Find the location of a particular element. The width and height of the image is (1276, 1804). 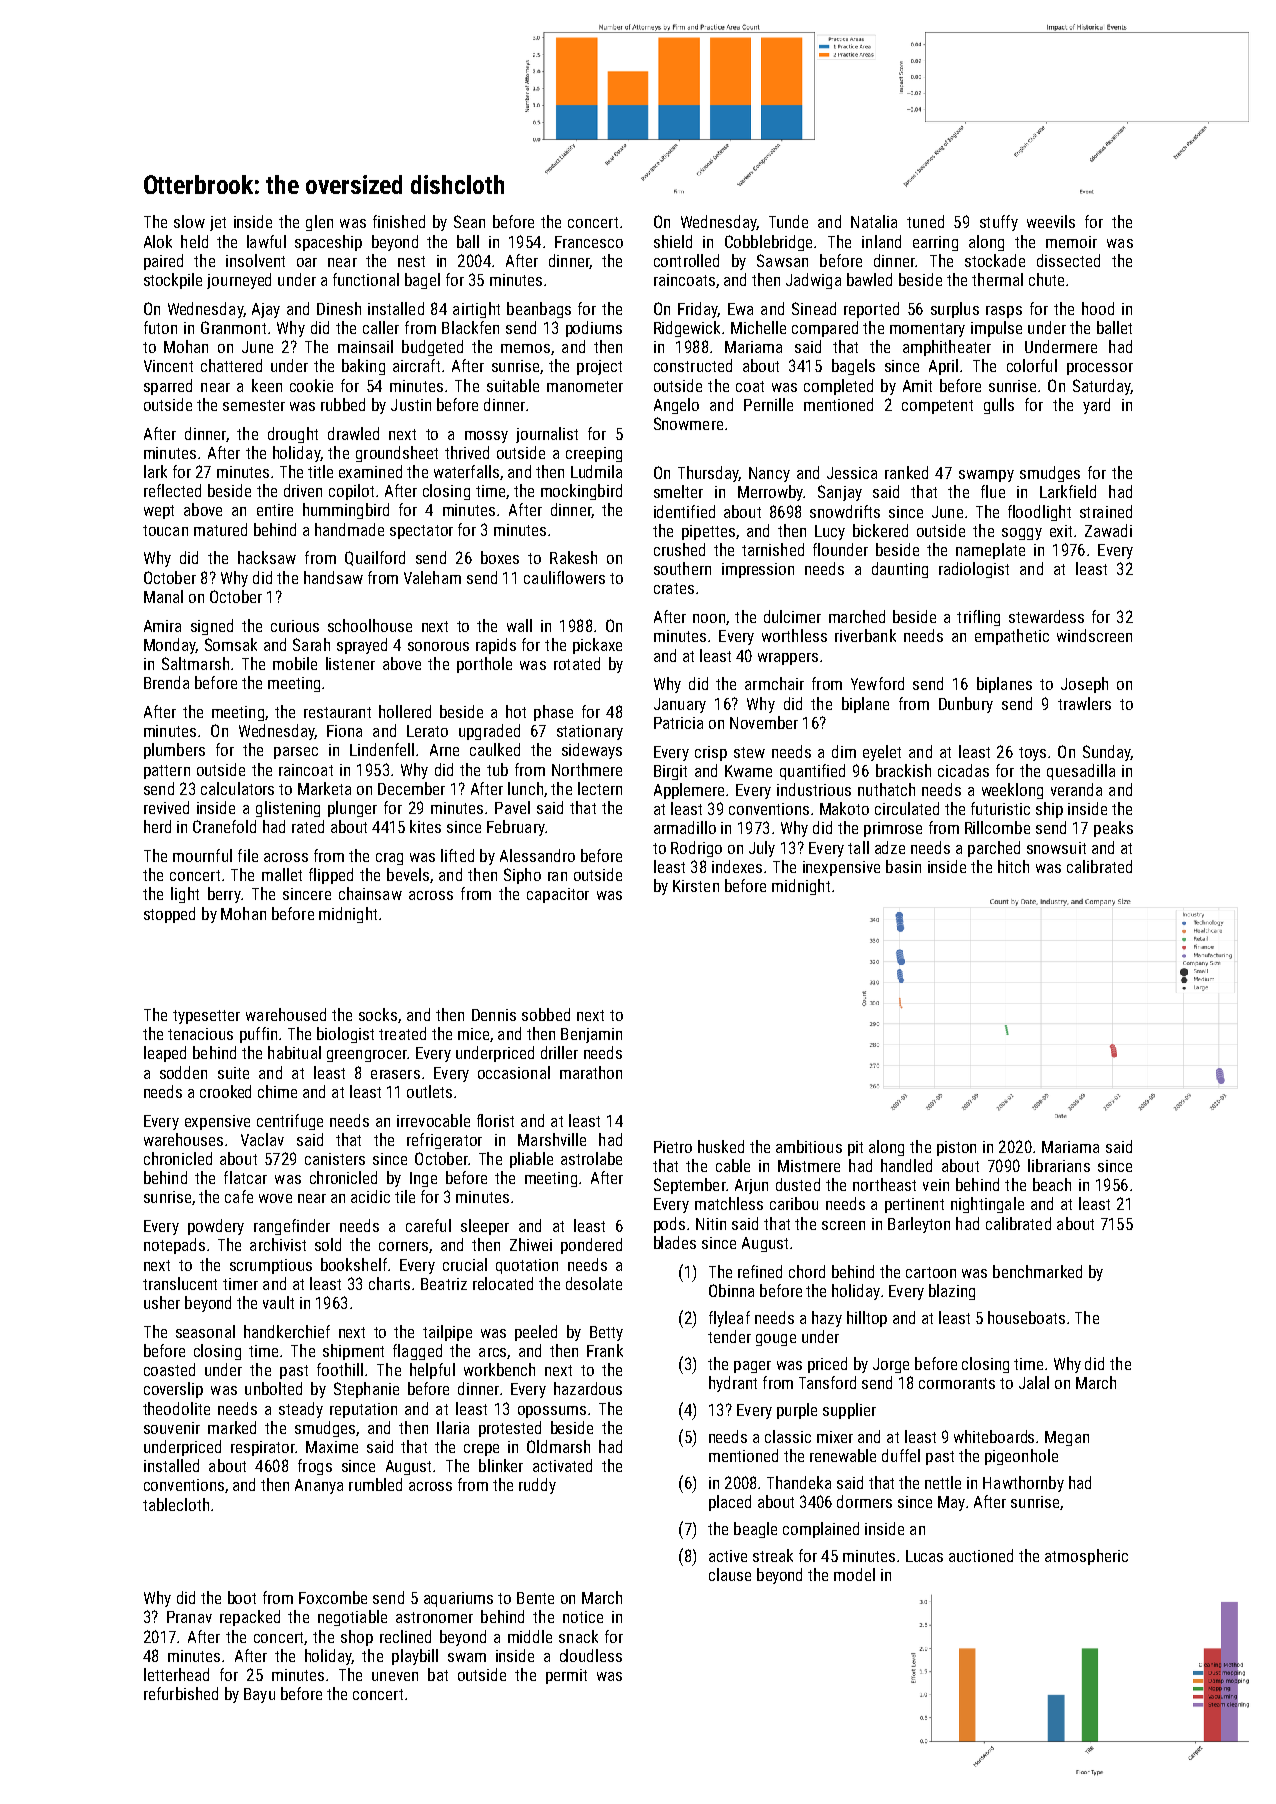

weevils is located at coordinates (1051, 221).
